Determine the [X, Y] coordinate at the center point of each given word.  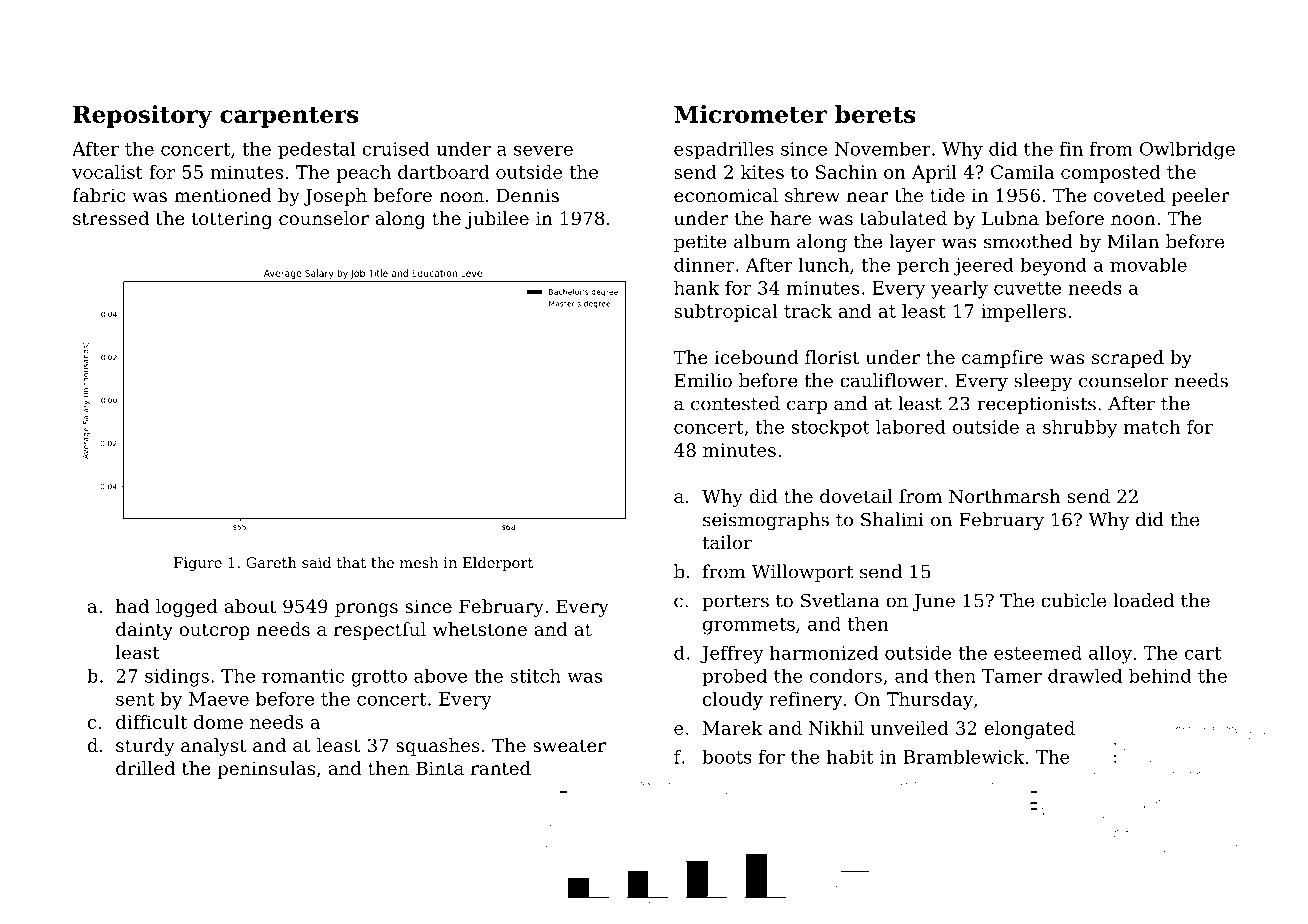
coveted [1129, 195]
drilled [145, 768]
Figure [198, 564]
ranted [501, 768]
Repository [142, 116]
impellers [1023, 313]
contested [735, 403]
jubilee [497, 220]
